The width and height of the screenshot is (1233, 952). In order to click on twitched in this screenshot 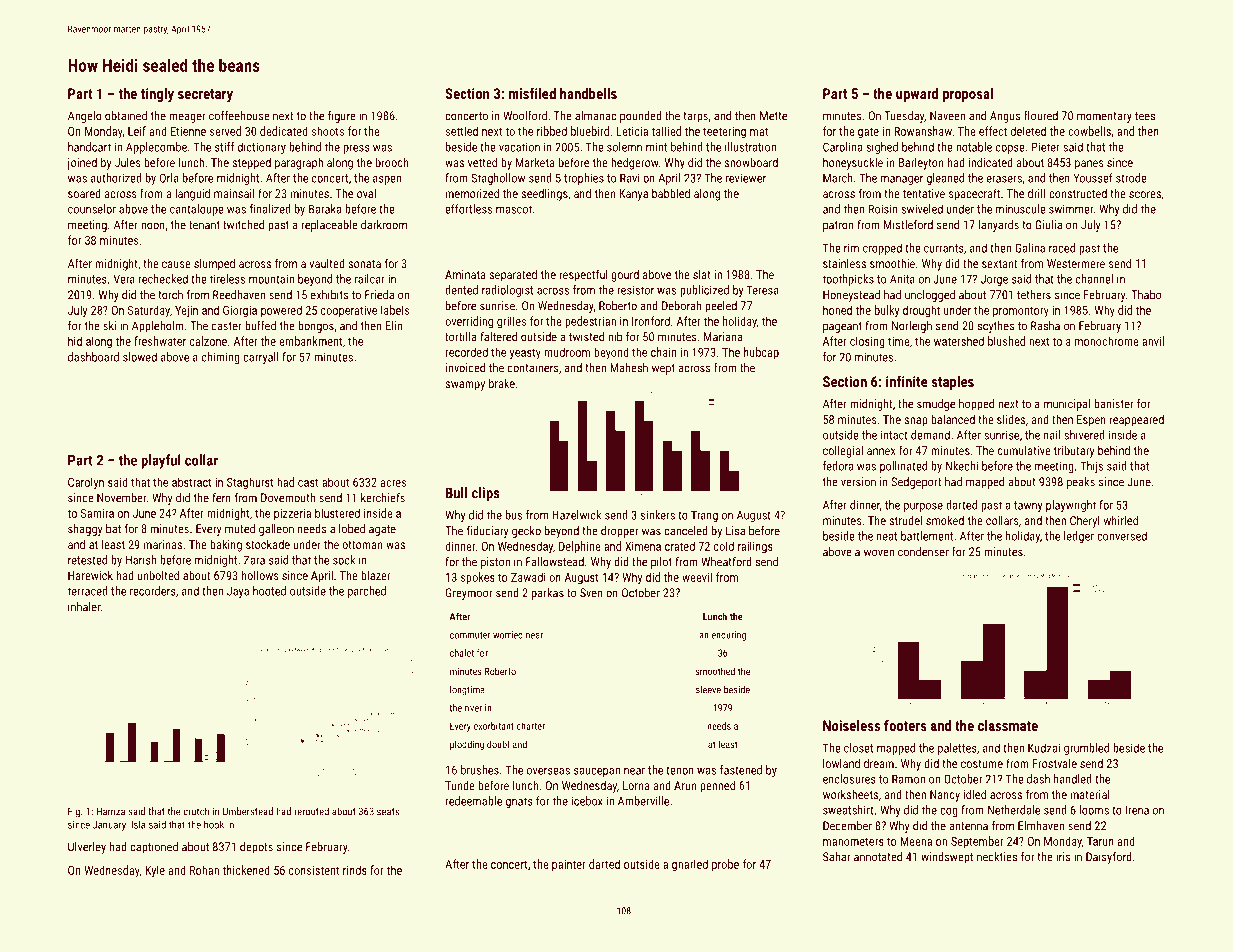, I will do `click(243, 225)`.
